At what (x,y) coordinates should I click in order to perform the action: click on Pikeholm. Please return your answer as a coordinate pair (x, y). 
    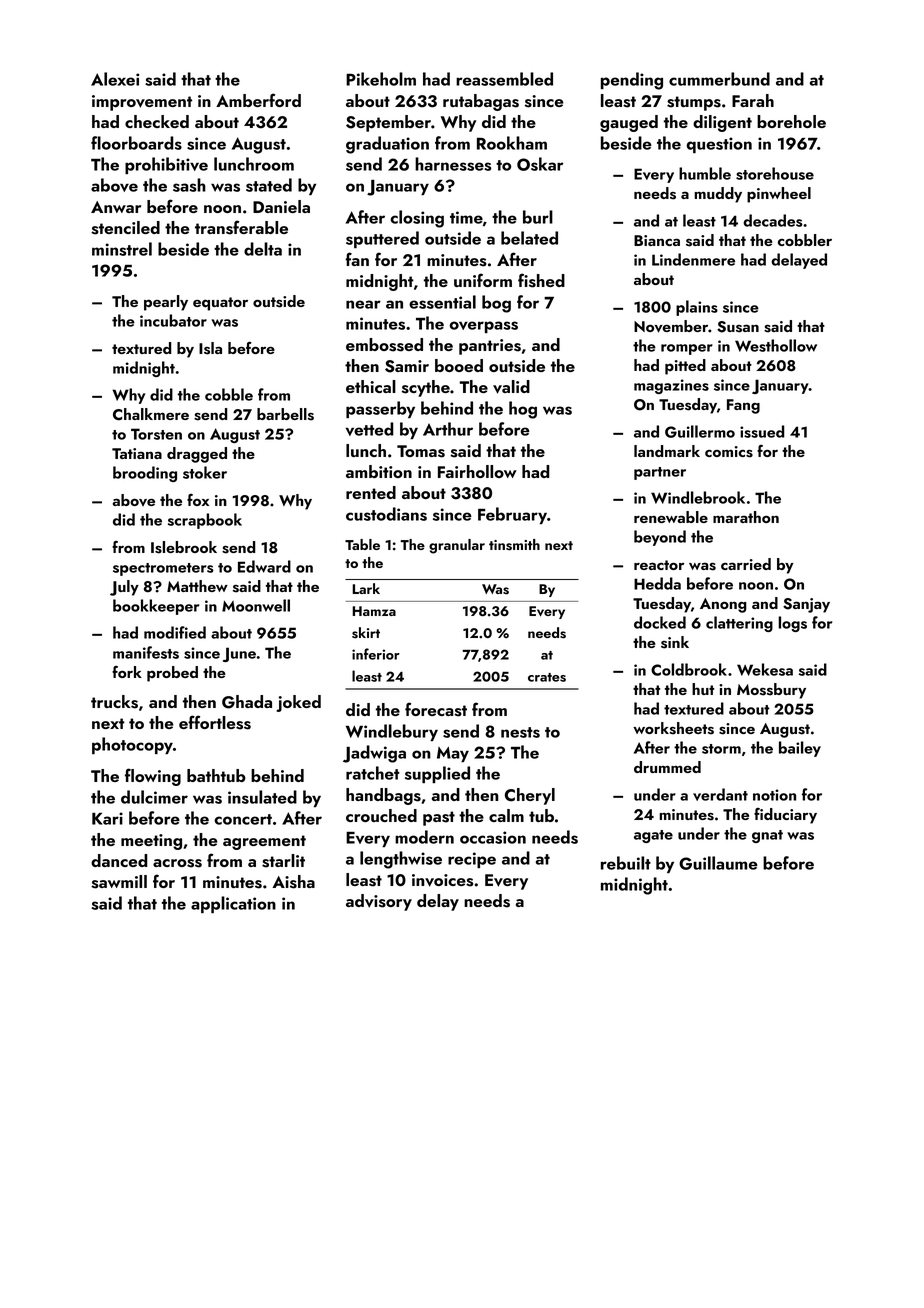
    Looking at the image, I should click on (381, 79).
